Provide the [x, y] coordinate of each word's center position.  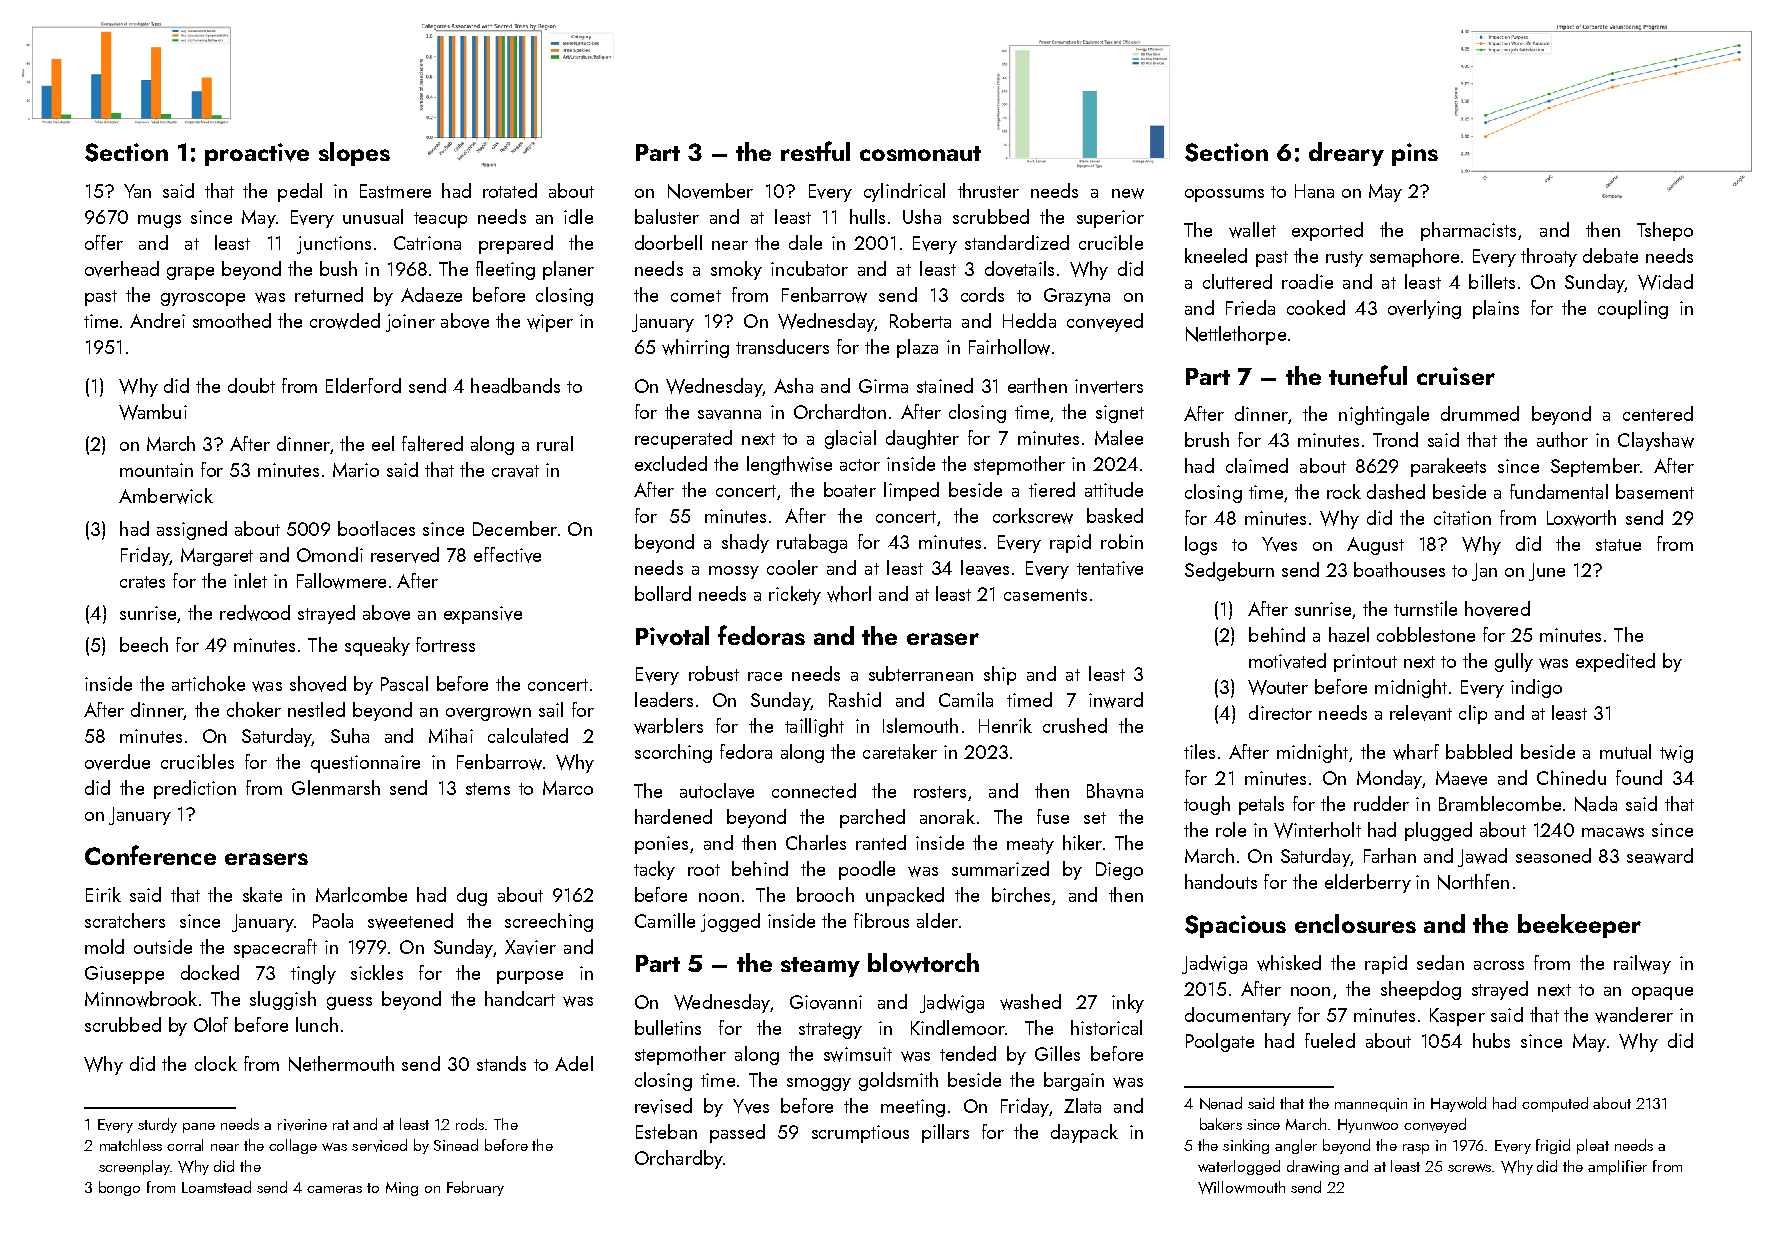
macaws [1613, 832]
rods [470, 1124]
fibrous [881, 920]
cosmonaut [920, 153]
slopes [354, 154]
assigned [192, 530]
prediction [195, 789]
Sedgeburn [1229, 571]
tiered [1052, 489]
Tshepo [1665, 231]
